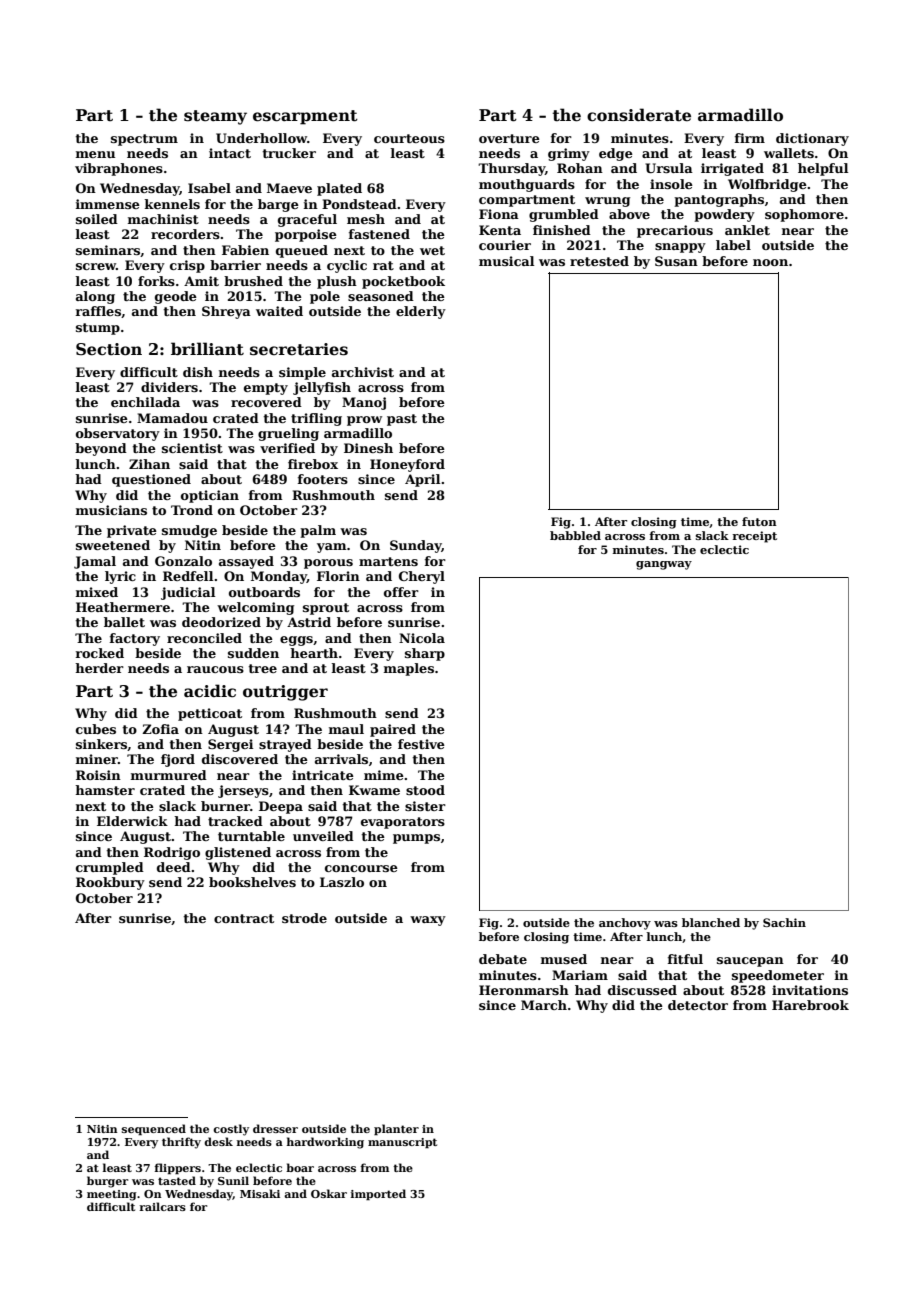 This image has height=1308, width=924. Describe the element at coordinates (302, 251) in the image. I see `queued` at that location.
